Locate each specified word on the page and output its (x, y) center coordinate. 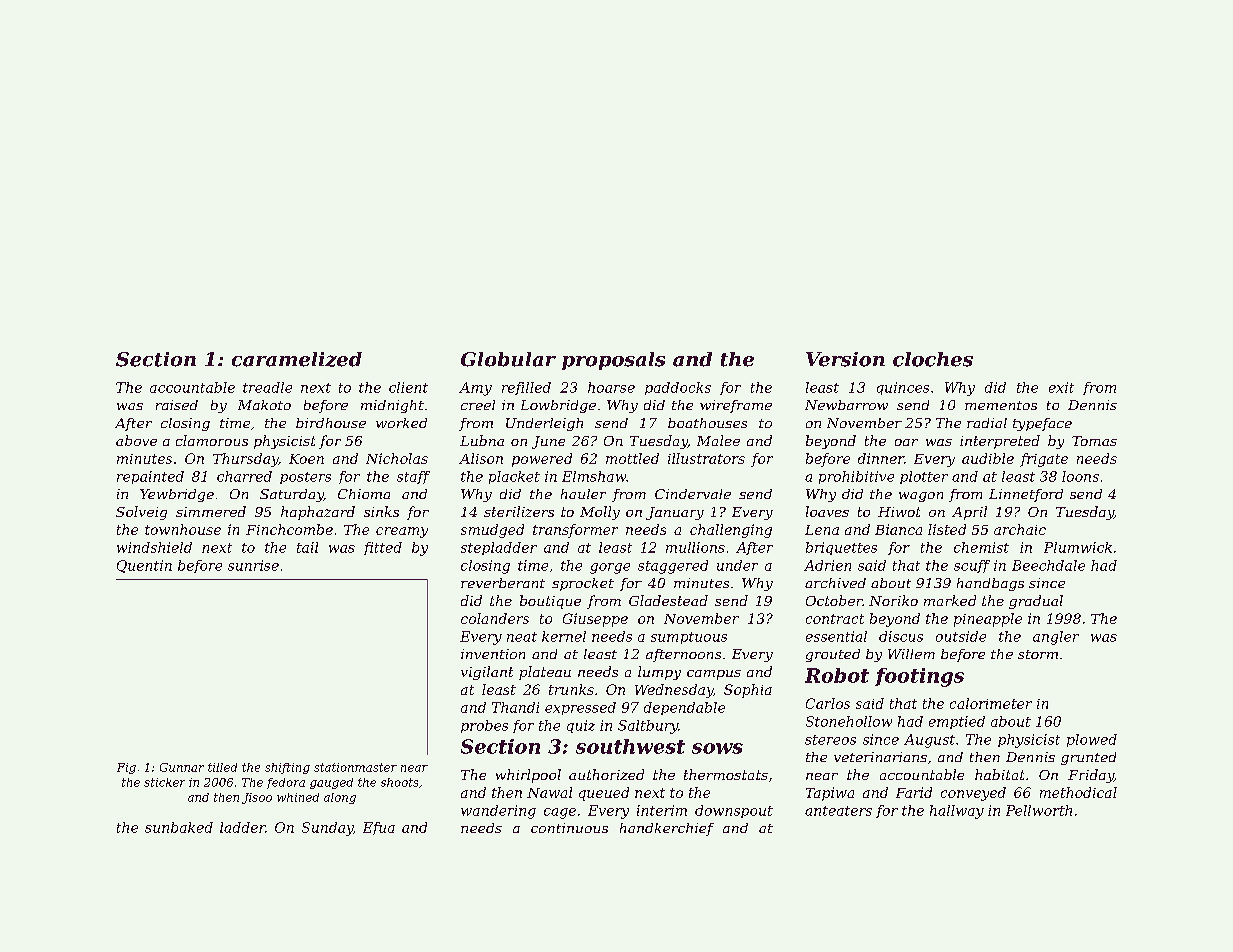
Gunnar (182, 767)
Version (845, 359)
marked (950, 600)
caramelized (297, 359)
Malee (718, 440)
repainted (150, 477)
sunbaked (179, 827)
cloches (933, 359)
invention (493, 654)
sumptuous (689, 638)
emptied (957, 722)
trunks (571, 689)
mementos (1001, 405)
